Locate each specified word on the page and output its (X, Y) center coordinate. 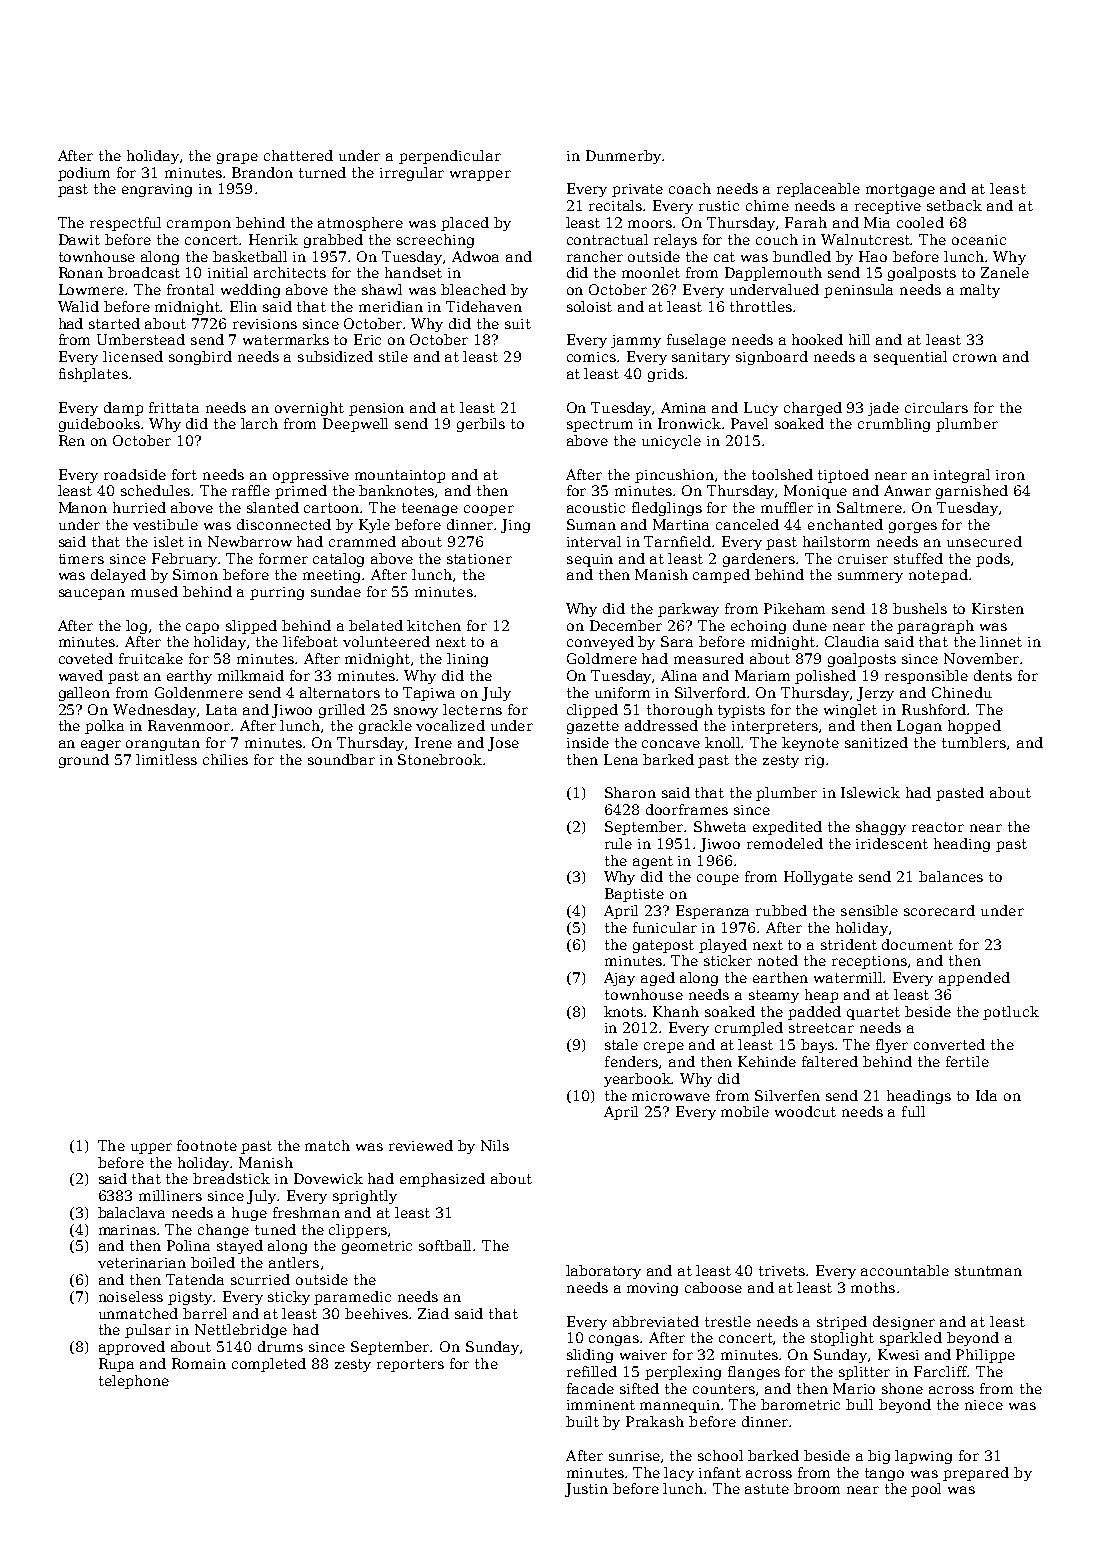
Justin (586, 1490)
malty (980, 291)
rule (618, 843)
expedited (787, 828)
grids (666, 375)
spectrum (600, 425)
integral (962, 476)
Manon (83, 507)
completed (269, 1365)
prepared (976, 1474)
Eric (367, 339)
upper (151, 1148)
